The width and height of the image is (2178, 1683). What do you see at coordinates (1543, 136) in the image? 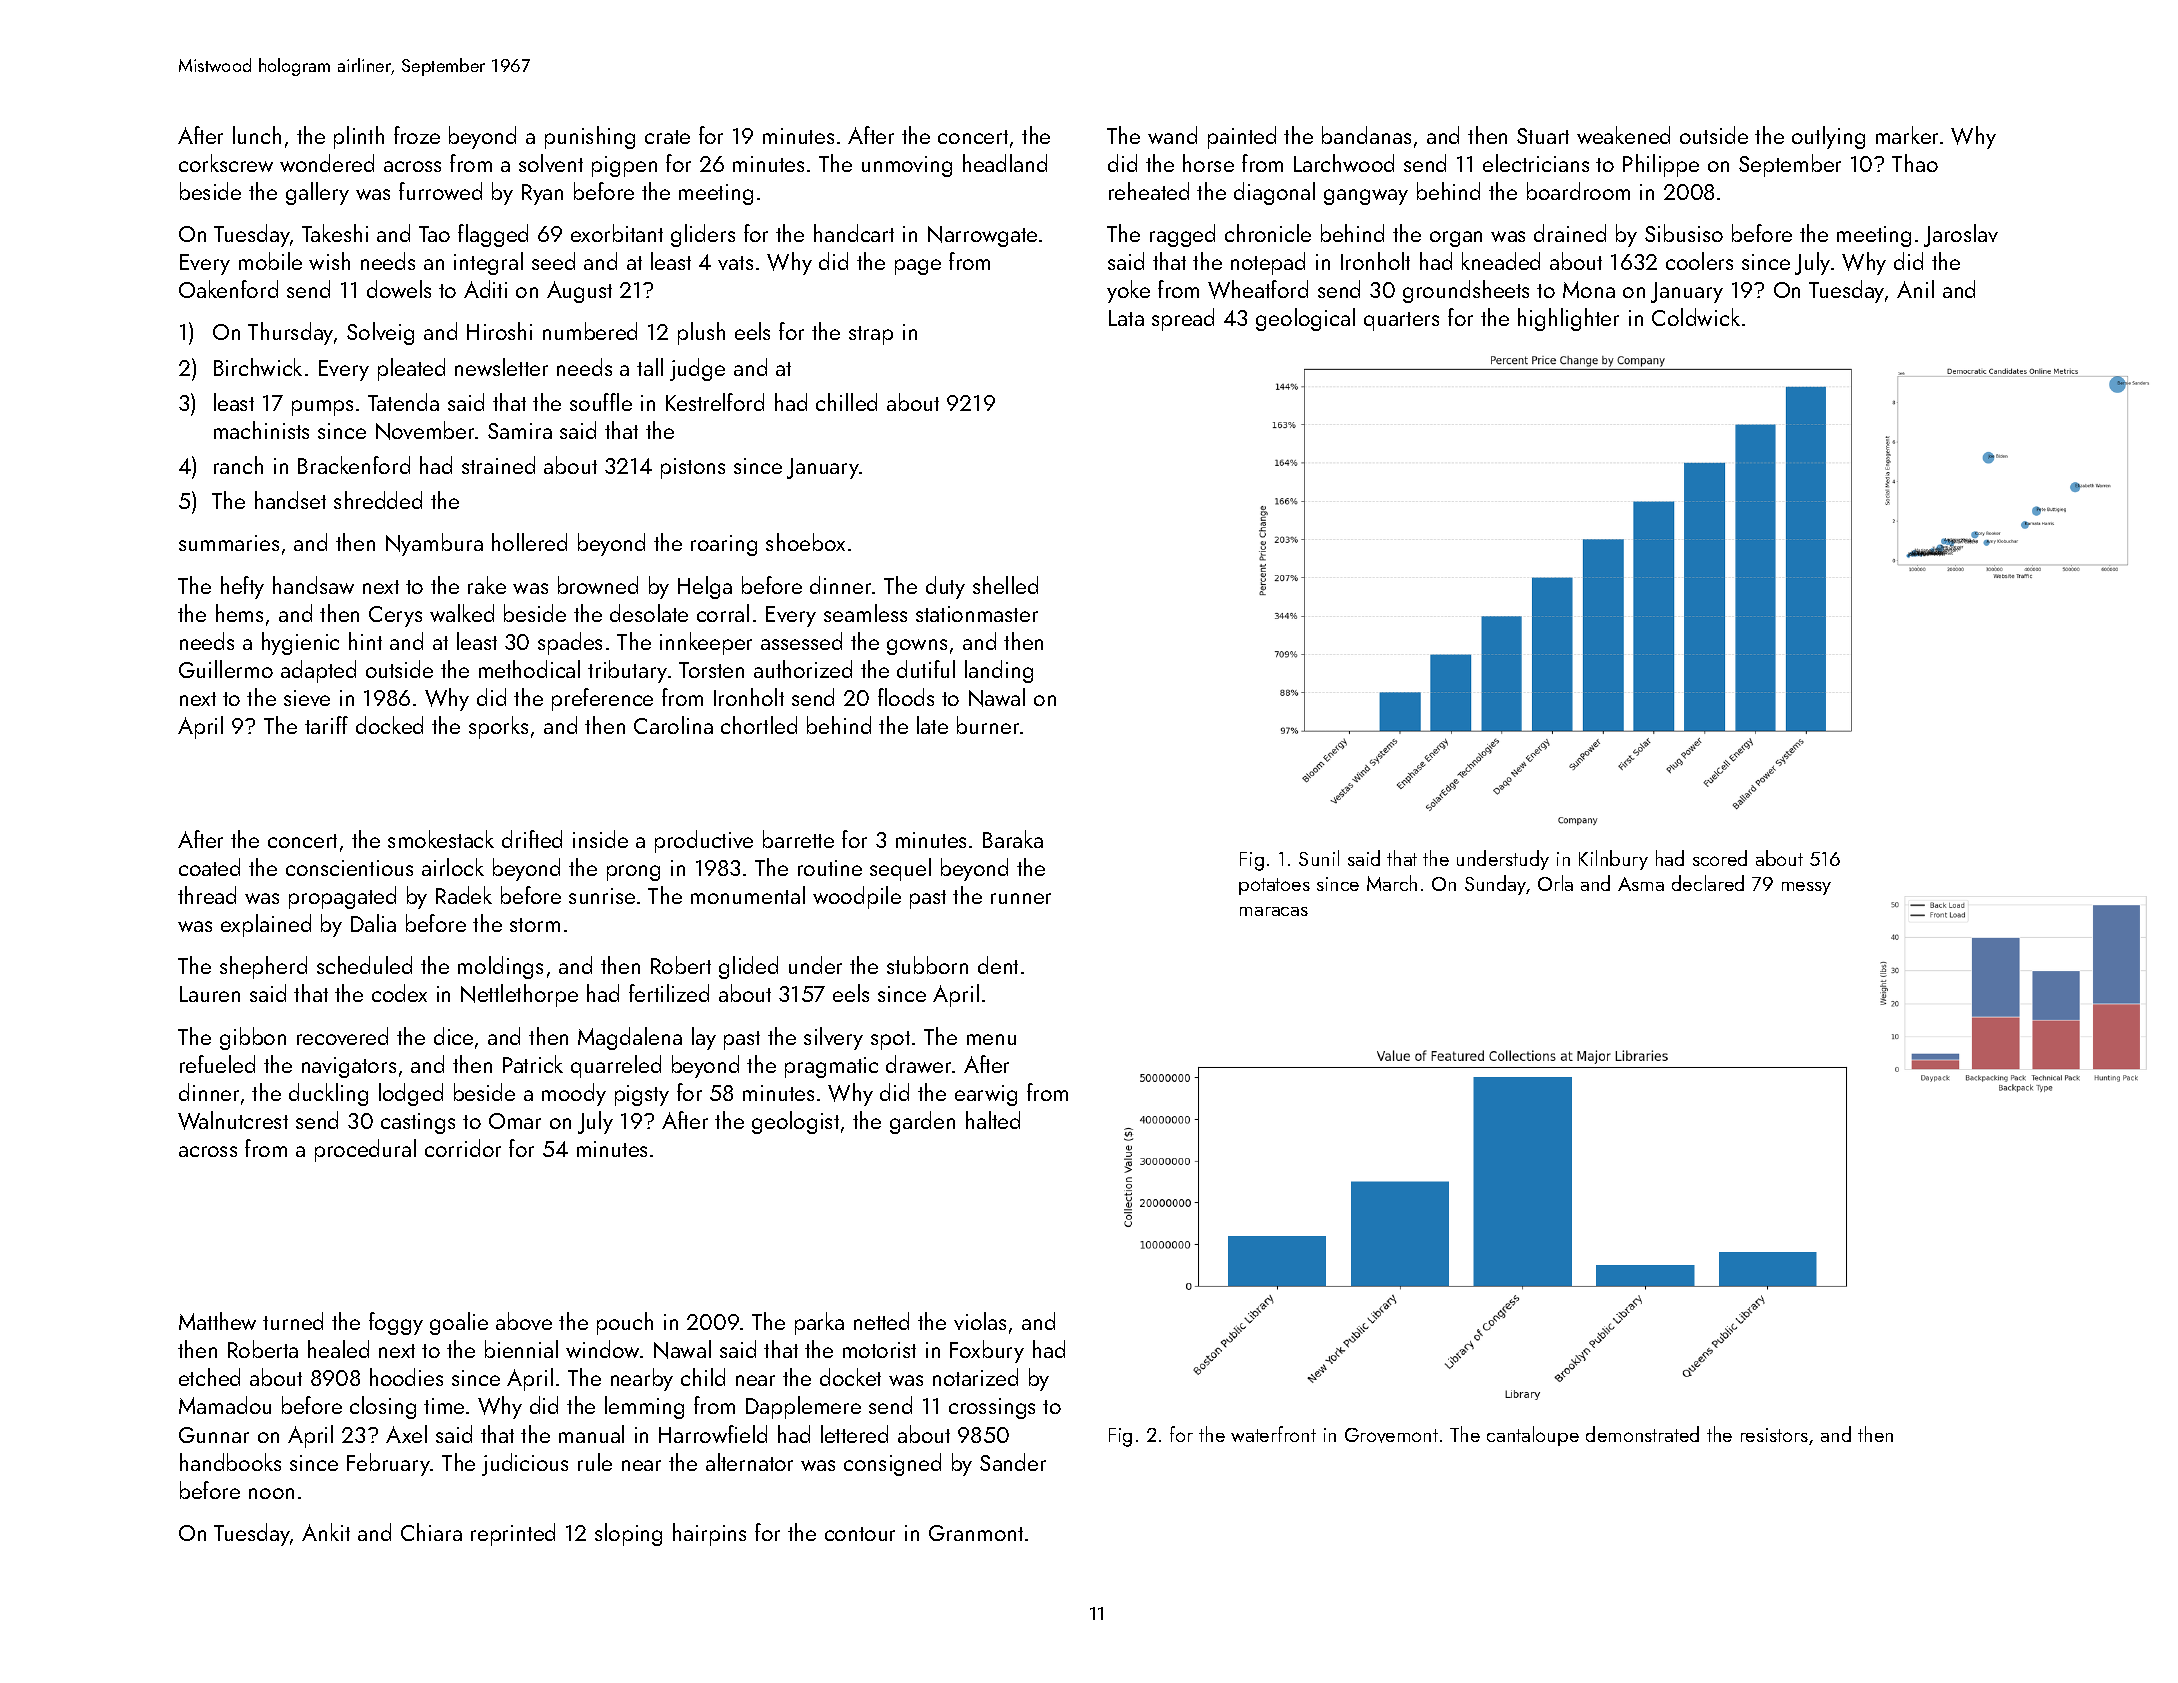
I see `Stuart` at bounding box center [1543, 136].
